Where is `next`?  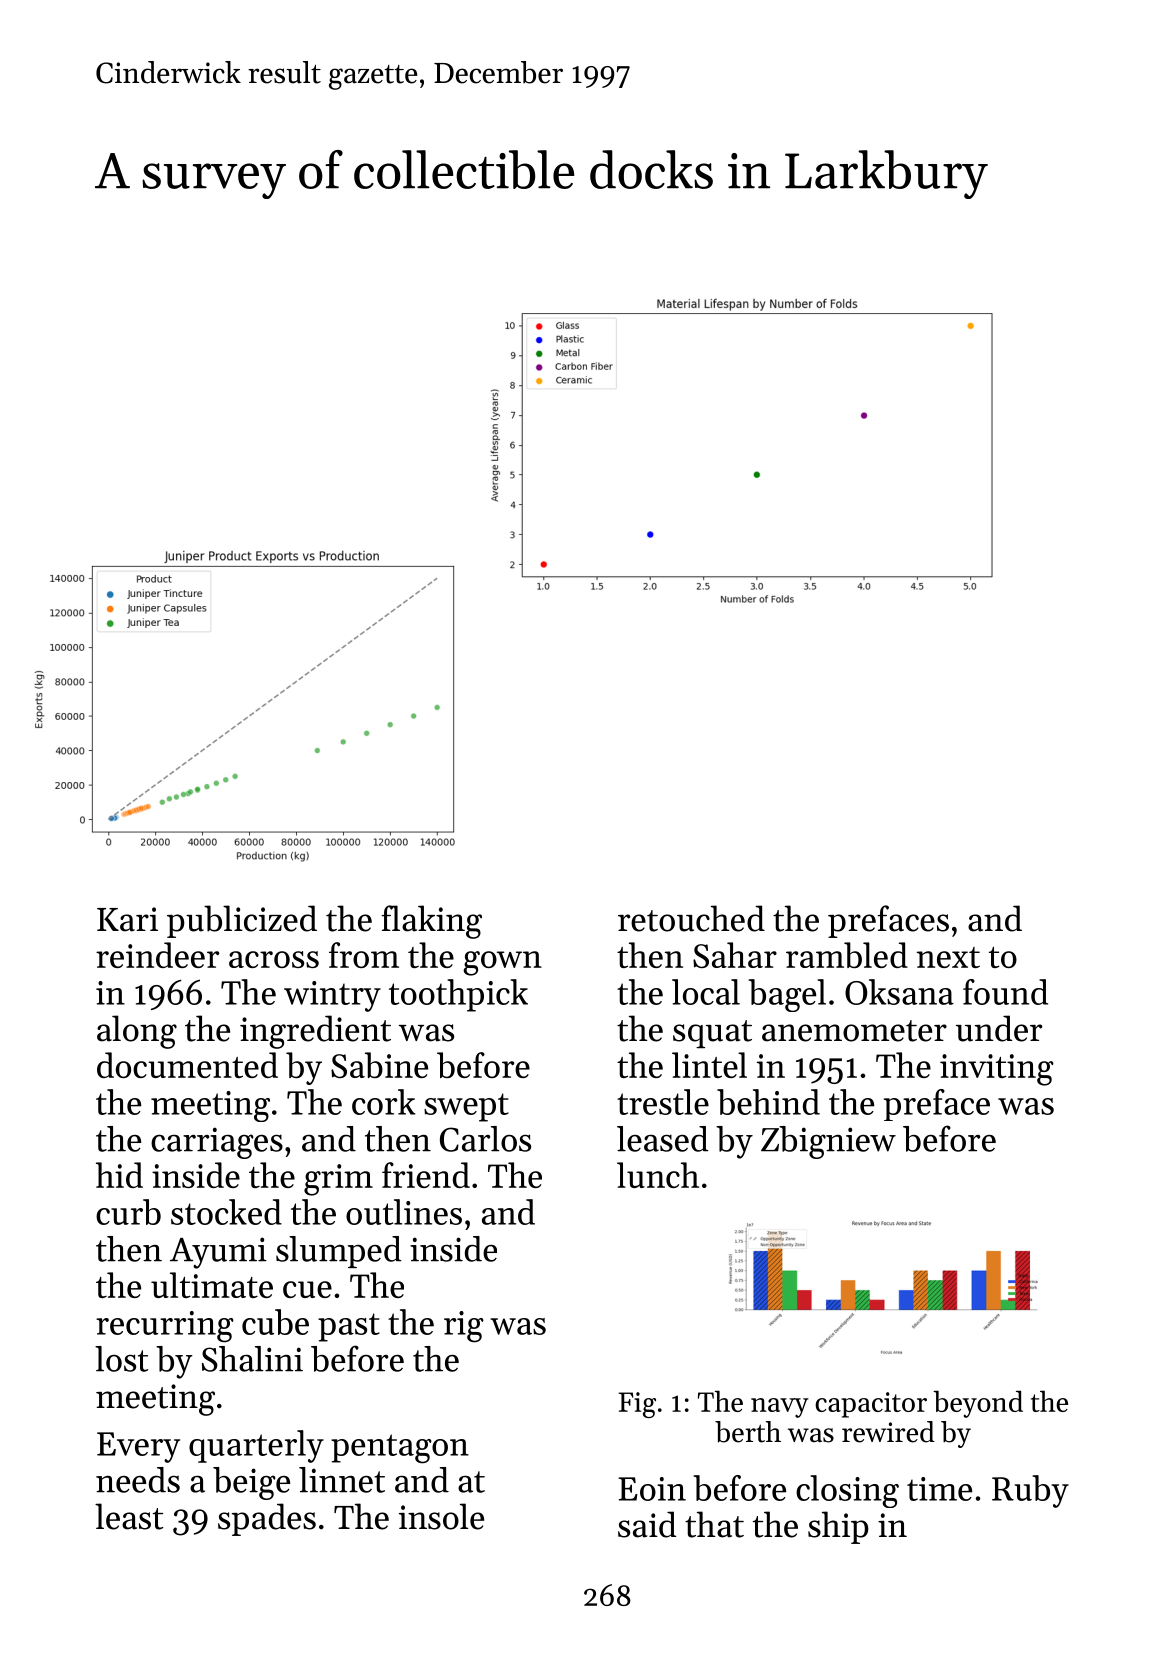
next is located at coordinates (948, 957).
